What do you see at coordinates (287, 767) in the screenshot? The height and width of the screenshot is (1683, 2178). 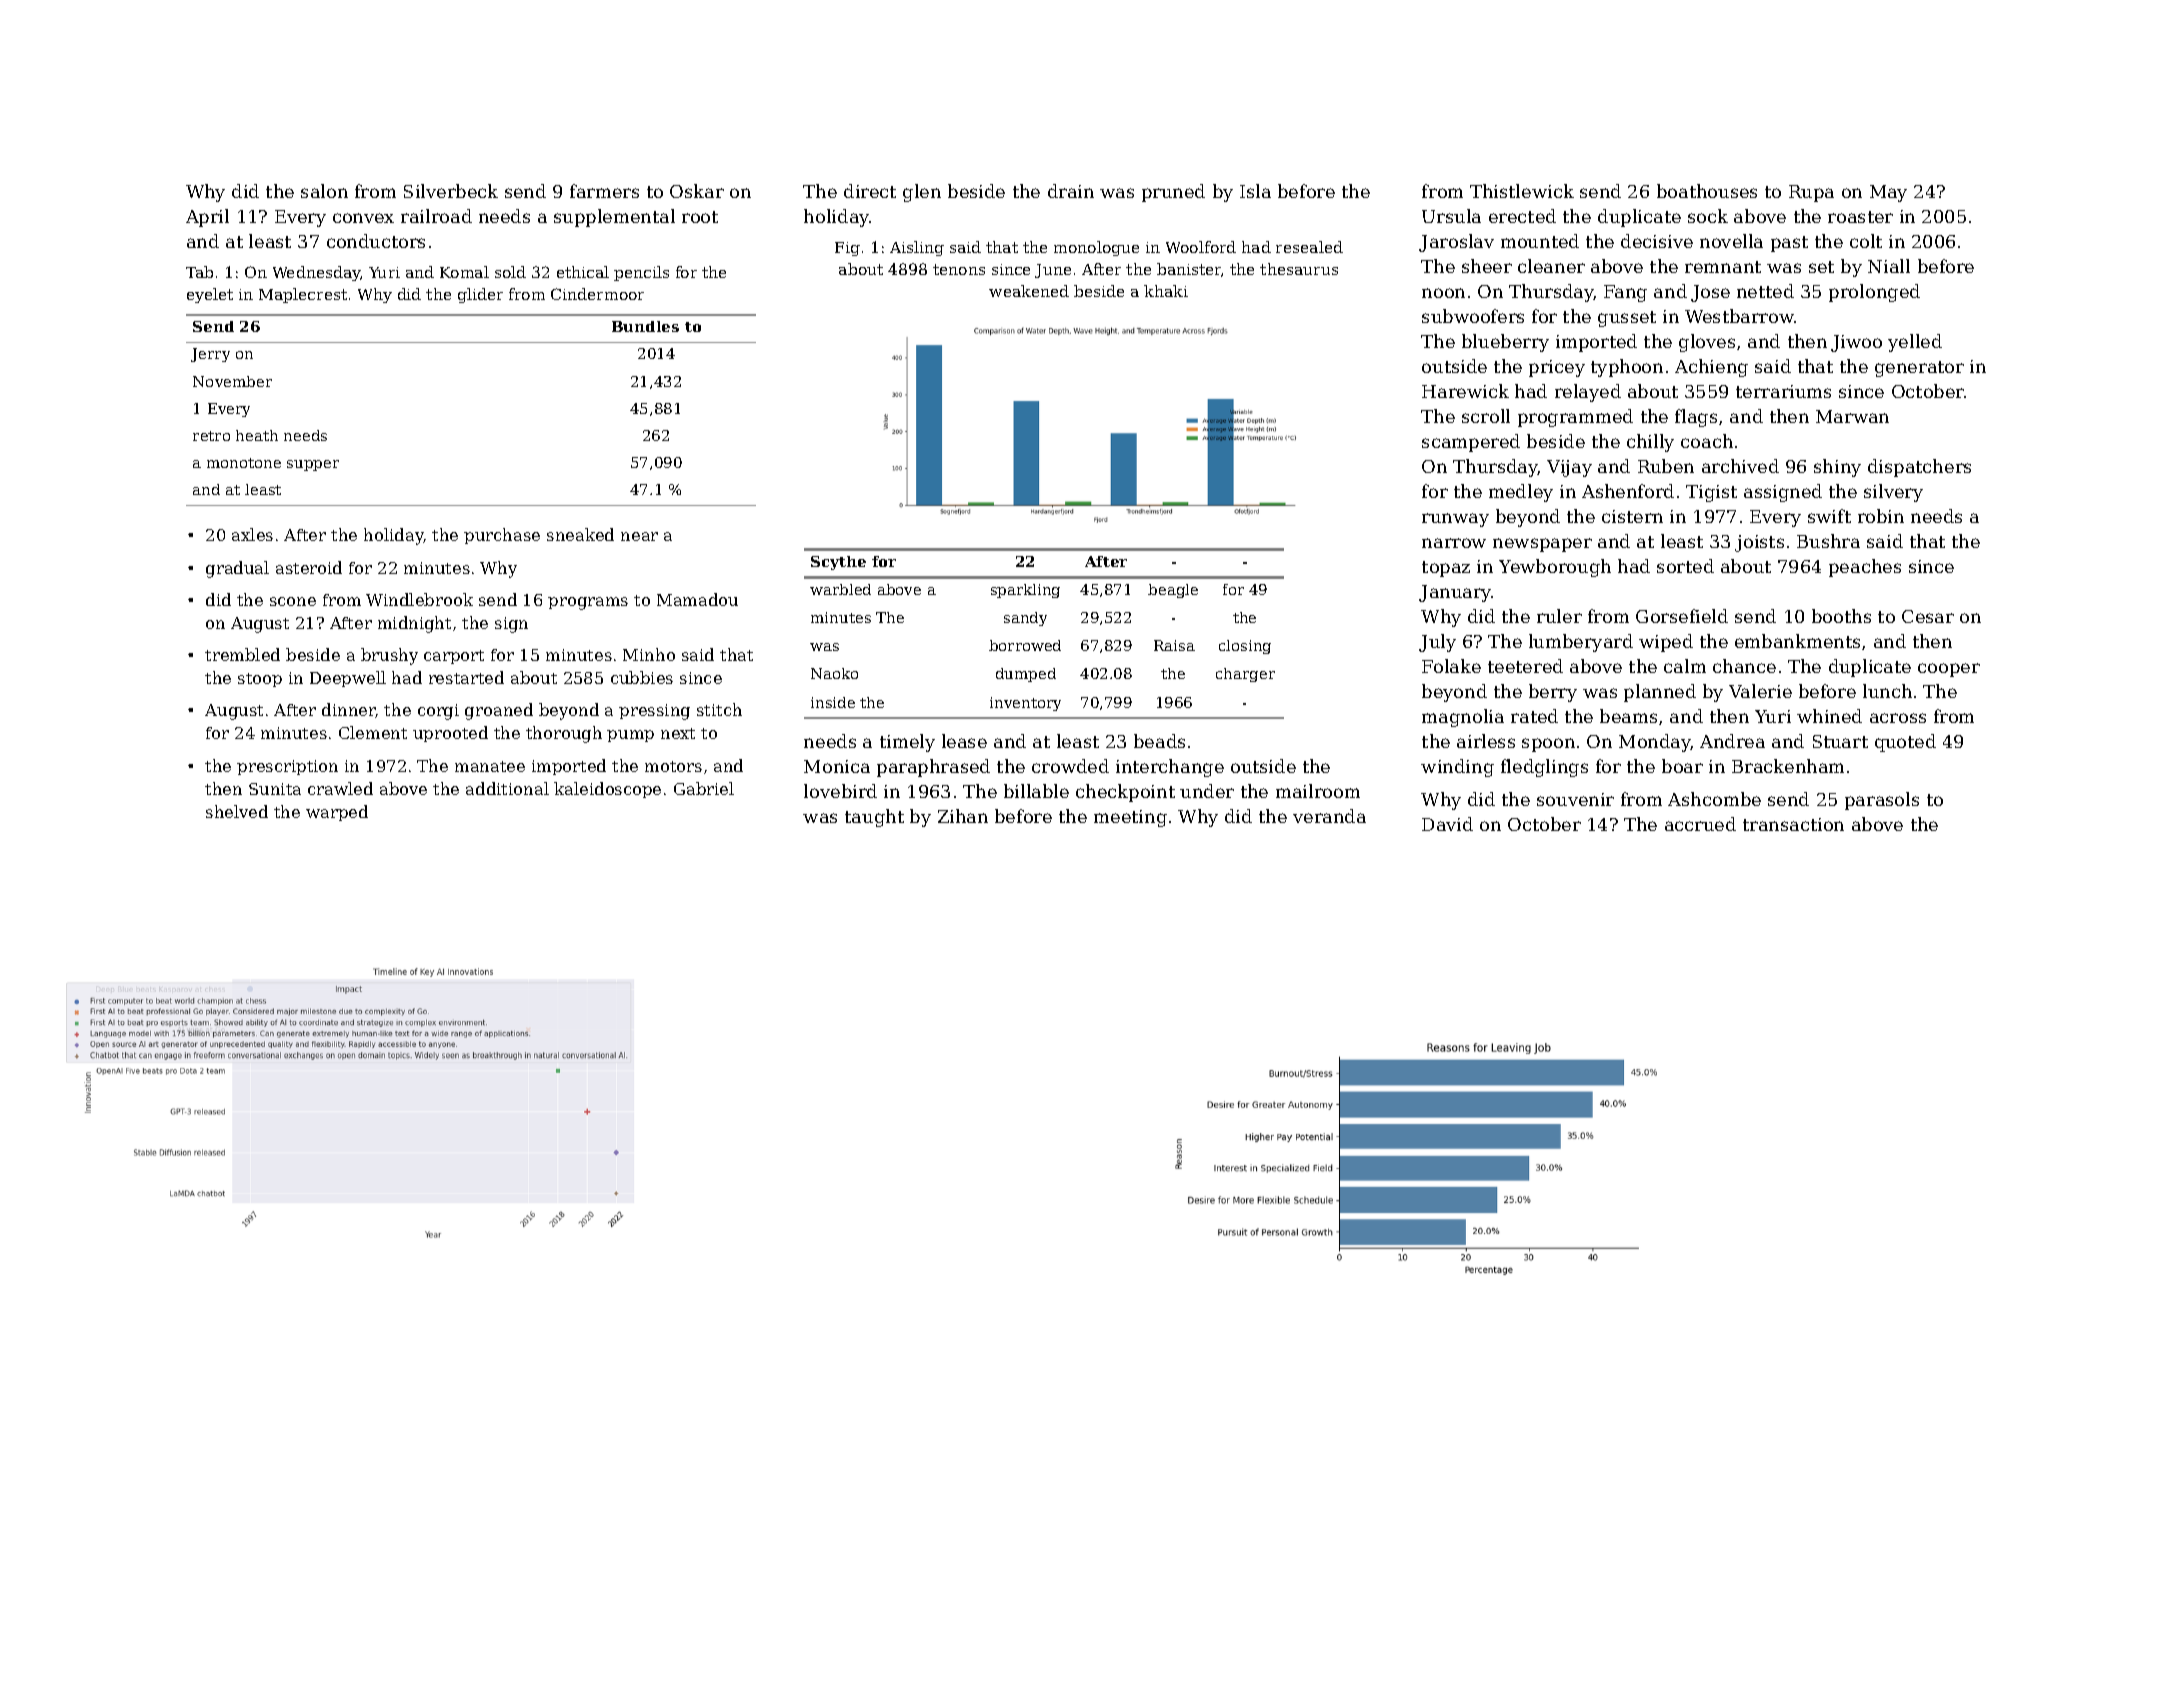 I see `prescription` at bounding box center [287, 767].
